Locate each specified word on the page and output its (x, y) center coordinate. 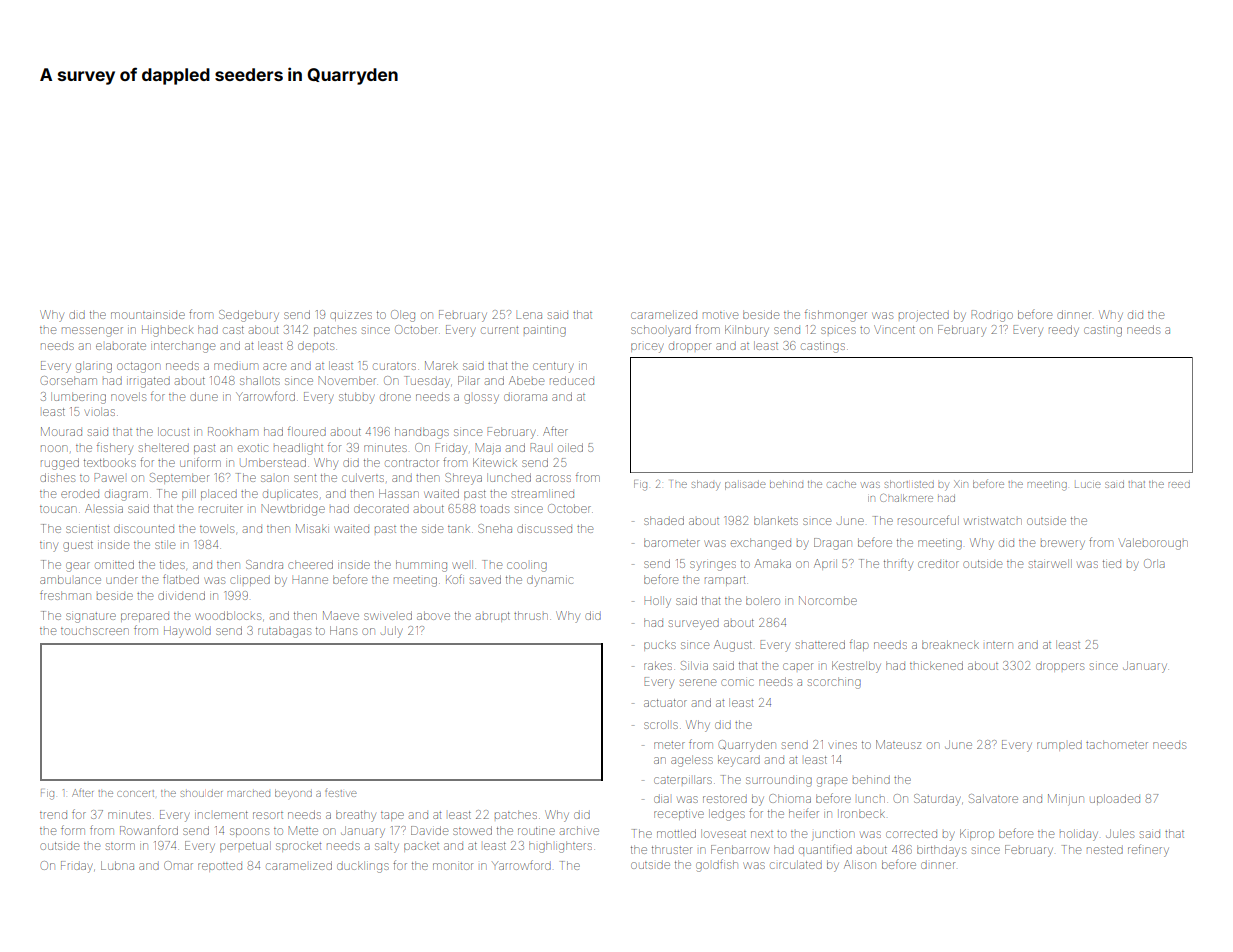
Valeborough (1153, 544)
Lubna (117, 865)
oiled (570, 447)
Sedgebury (249, 316)
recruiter (221, 509)
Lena (529, 315)
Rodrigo (992, 316)
